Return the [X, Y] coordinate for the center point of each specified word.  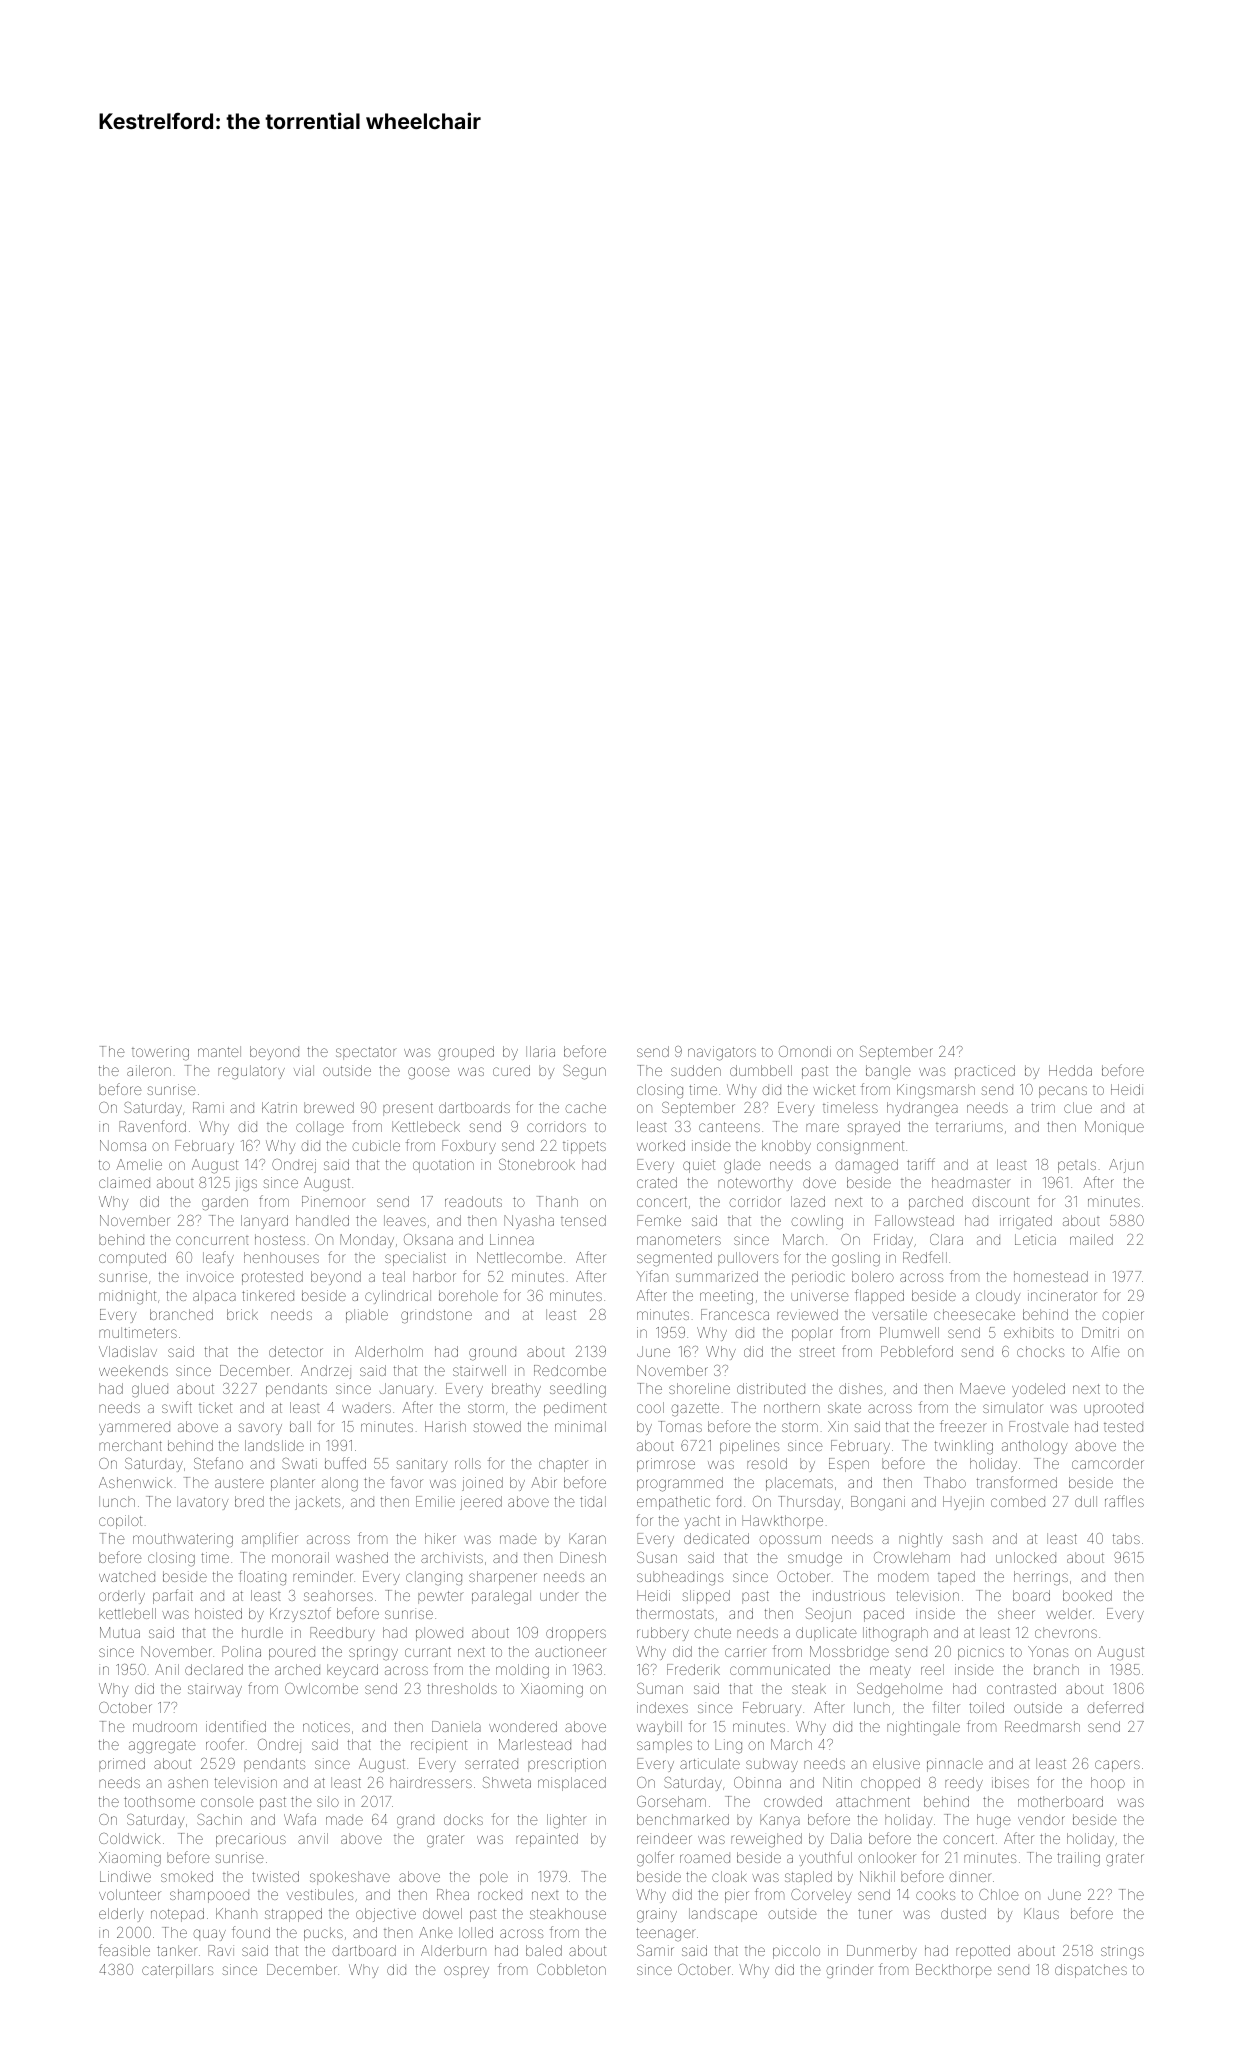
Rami [208, 1107]
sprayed [873, 1128]
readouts [473, 1201]
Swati [299, 1463]
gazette [695, 1409]
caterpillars [177, 1971]
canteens [729, 1127]
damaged [866, 1166]
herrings [1041, 1578]
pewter [441, 1597]
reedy [964, 1784]
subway [772, 1765]
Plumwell [909, 1332]
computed [132, 1259]
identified [236, 1726]
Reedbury [342, 1634]
